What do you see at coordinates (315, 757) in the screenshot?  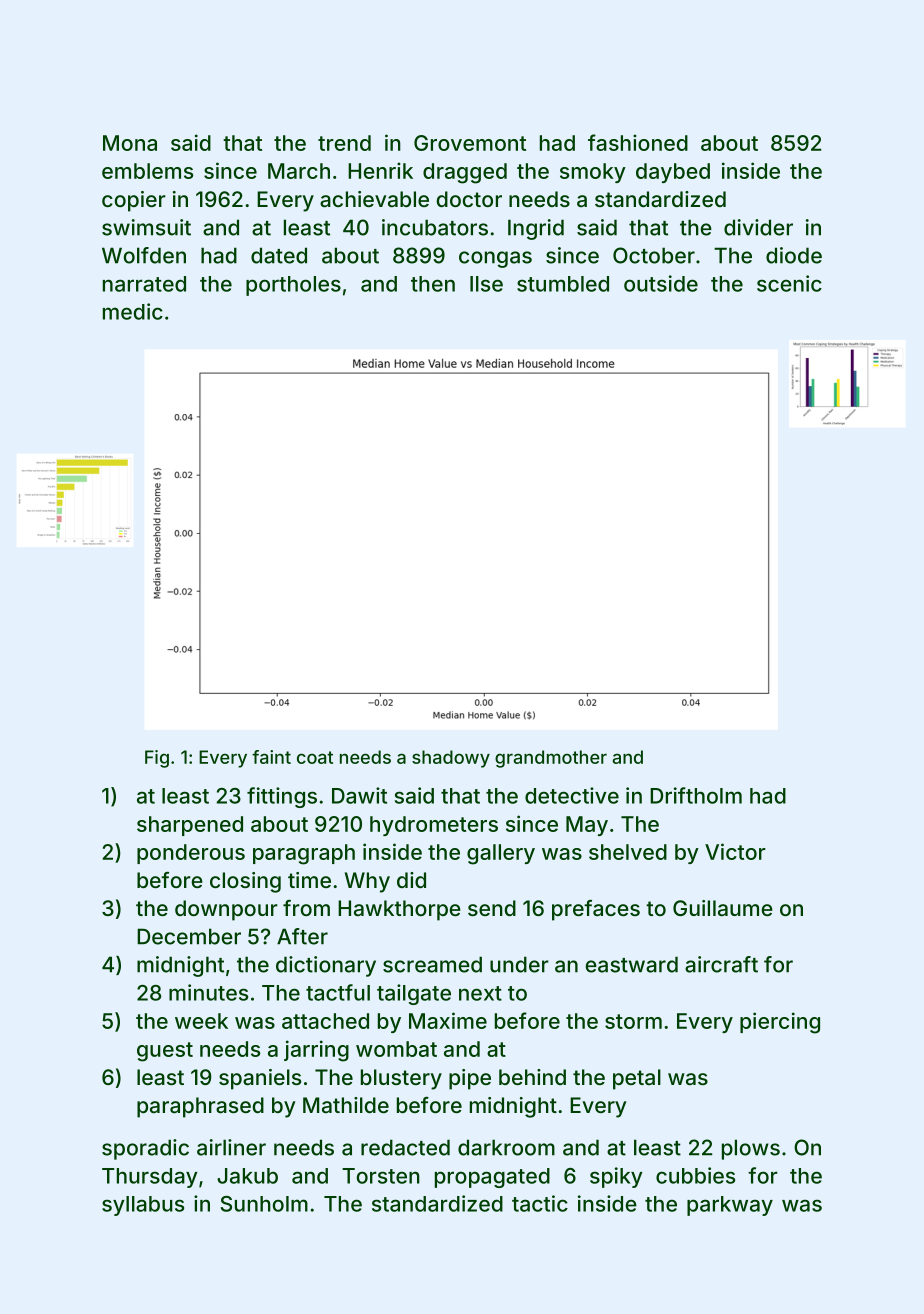 I see `coat` at bounding box center [315, 757].
